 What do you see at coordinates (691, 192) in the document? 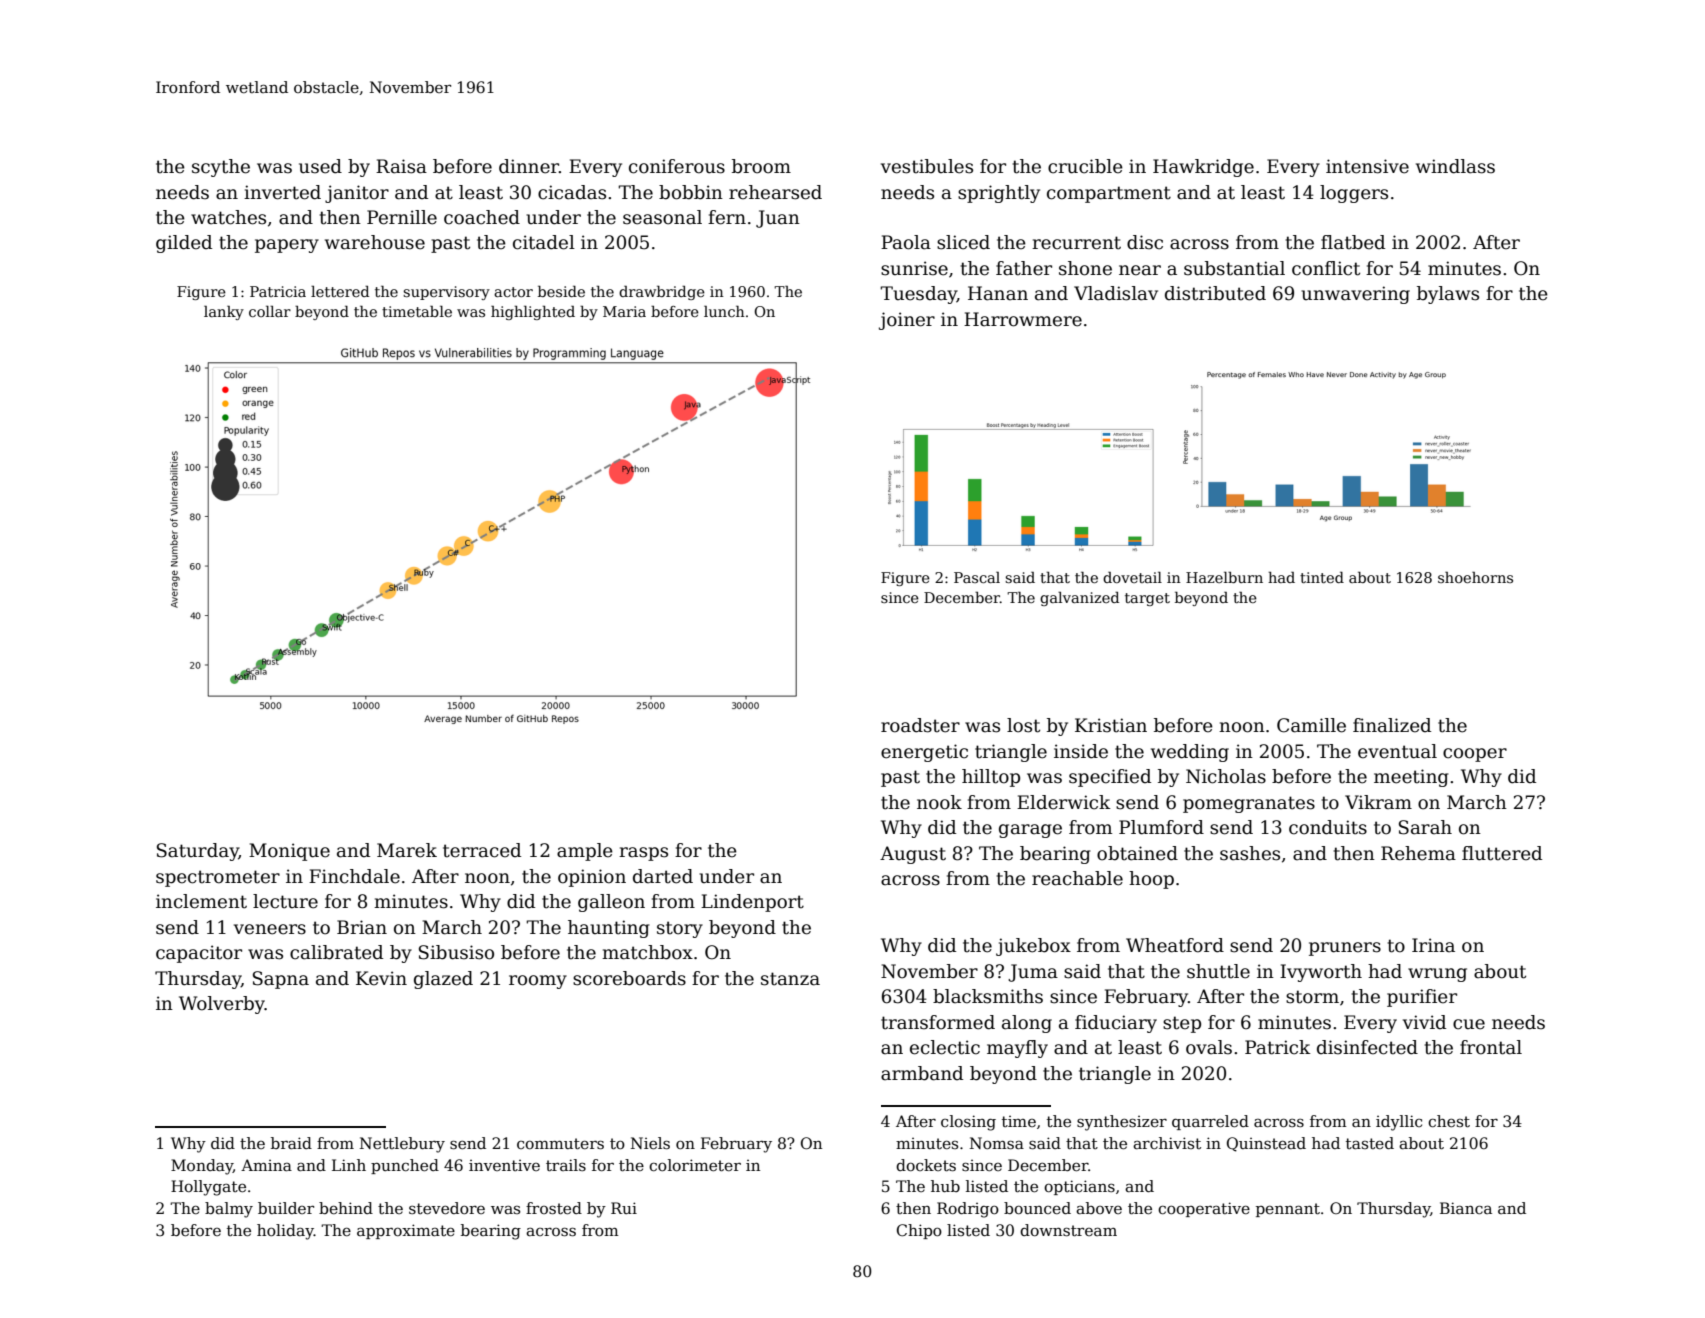
I see `bobbin` at bounding box center [691, 192].
